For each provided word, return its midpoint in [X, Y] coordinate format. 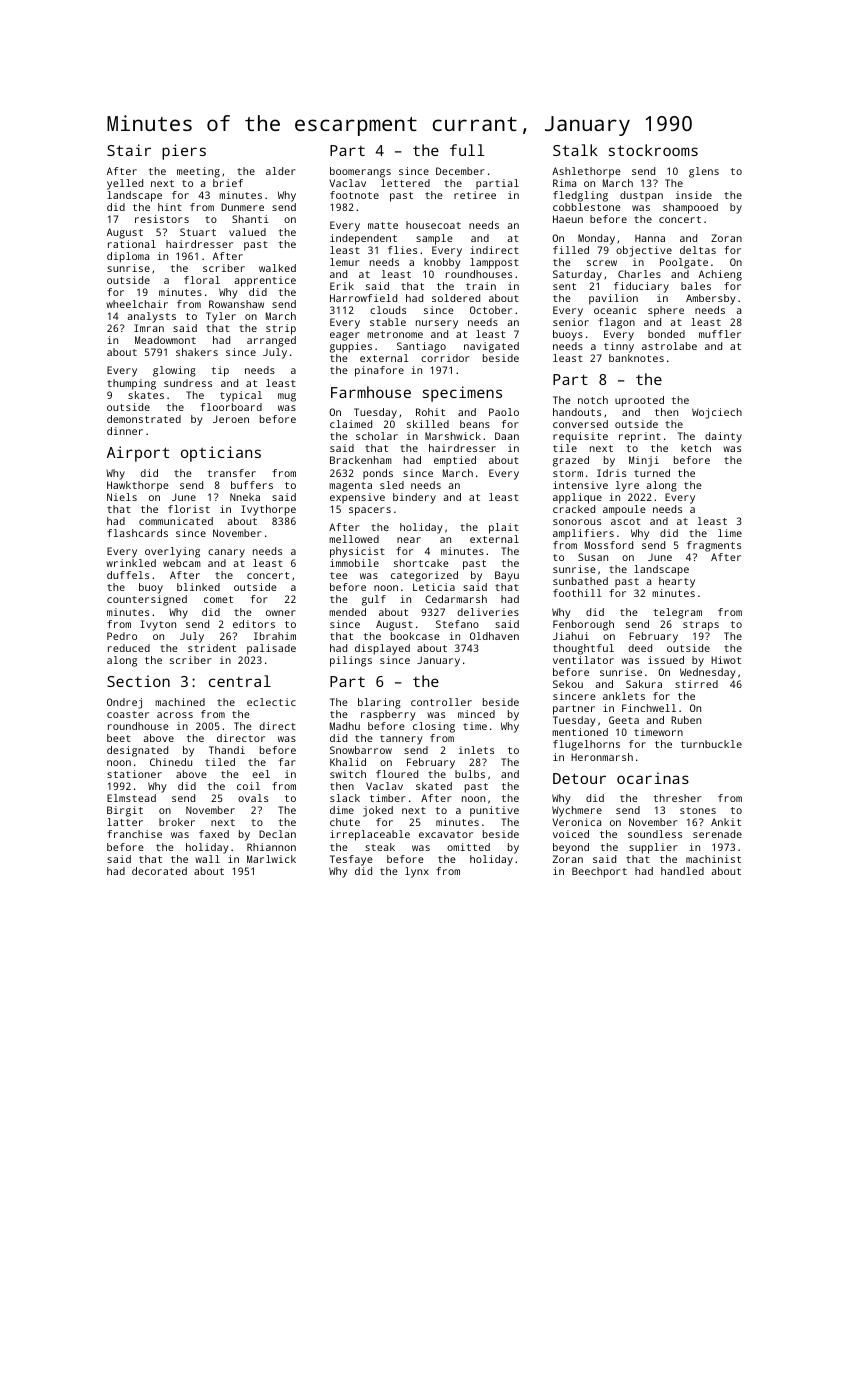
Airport [138, 454]
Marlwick [271, 859]
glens [704, 172]
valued [247, 232]
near [409, 540]
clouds [388, 310]
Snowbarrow [361, 750]
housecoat [433, 225]
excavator [446, 834]
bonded [666, 334]
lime [730, 533]
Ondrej [124, 703]
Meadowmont [165, 340]
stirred [696, 684]
